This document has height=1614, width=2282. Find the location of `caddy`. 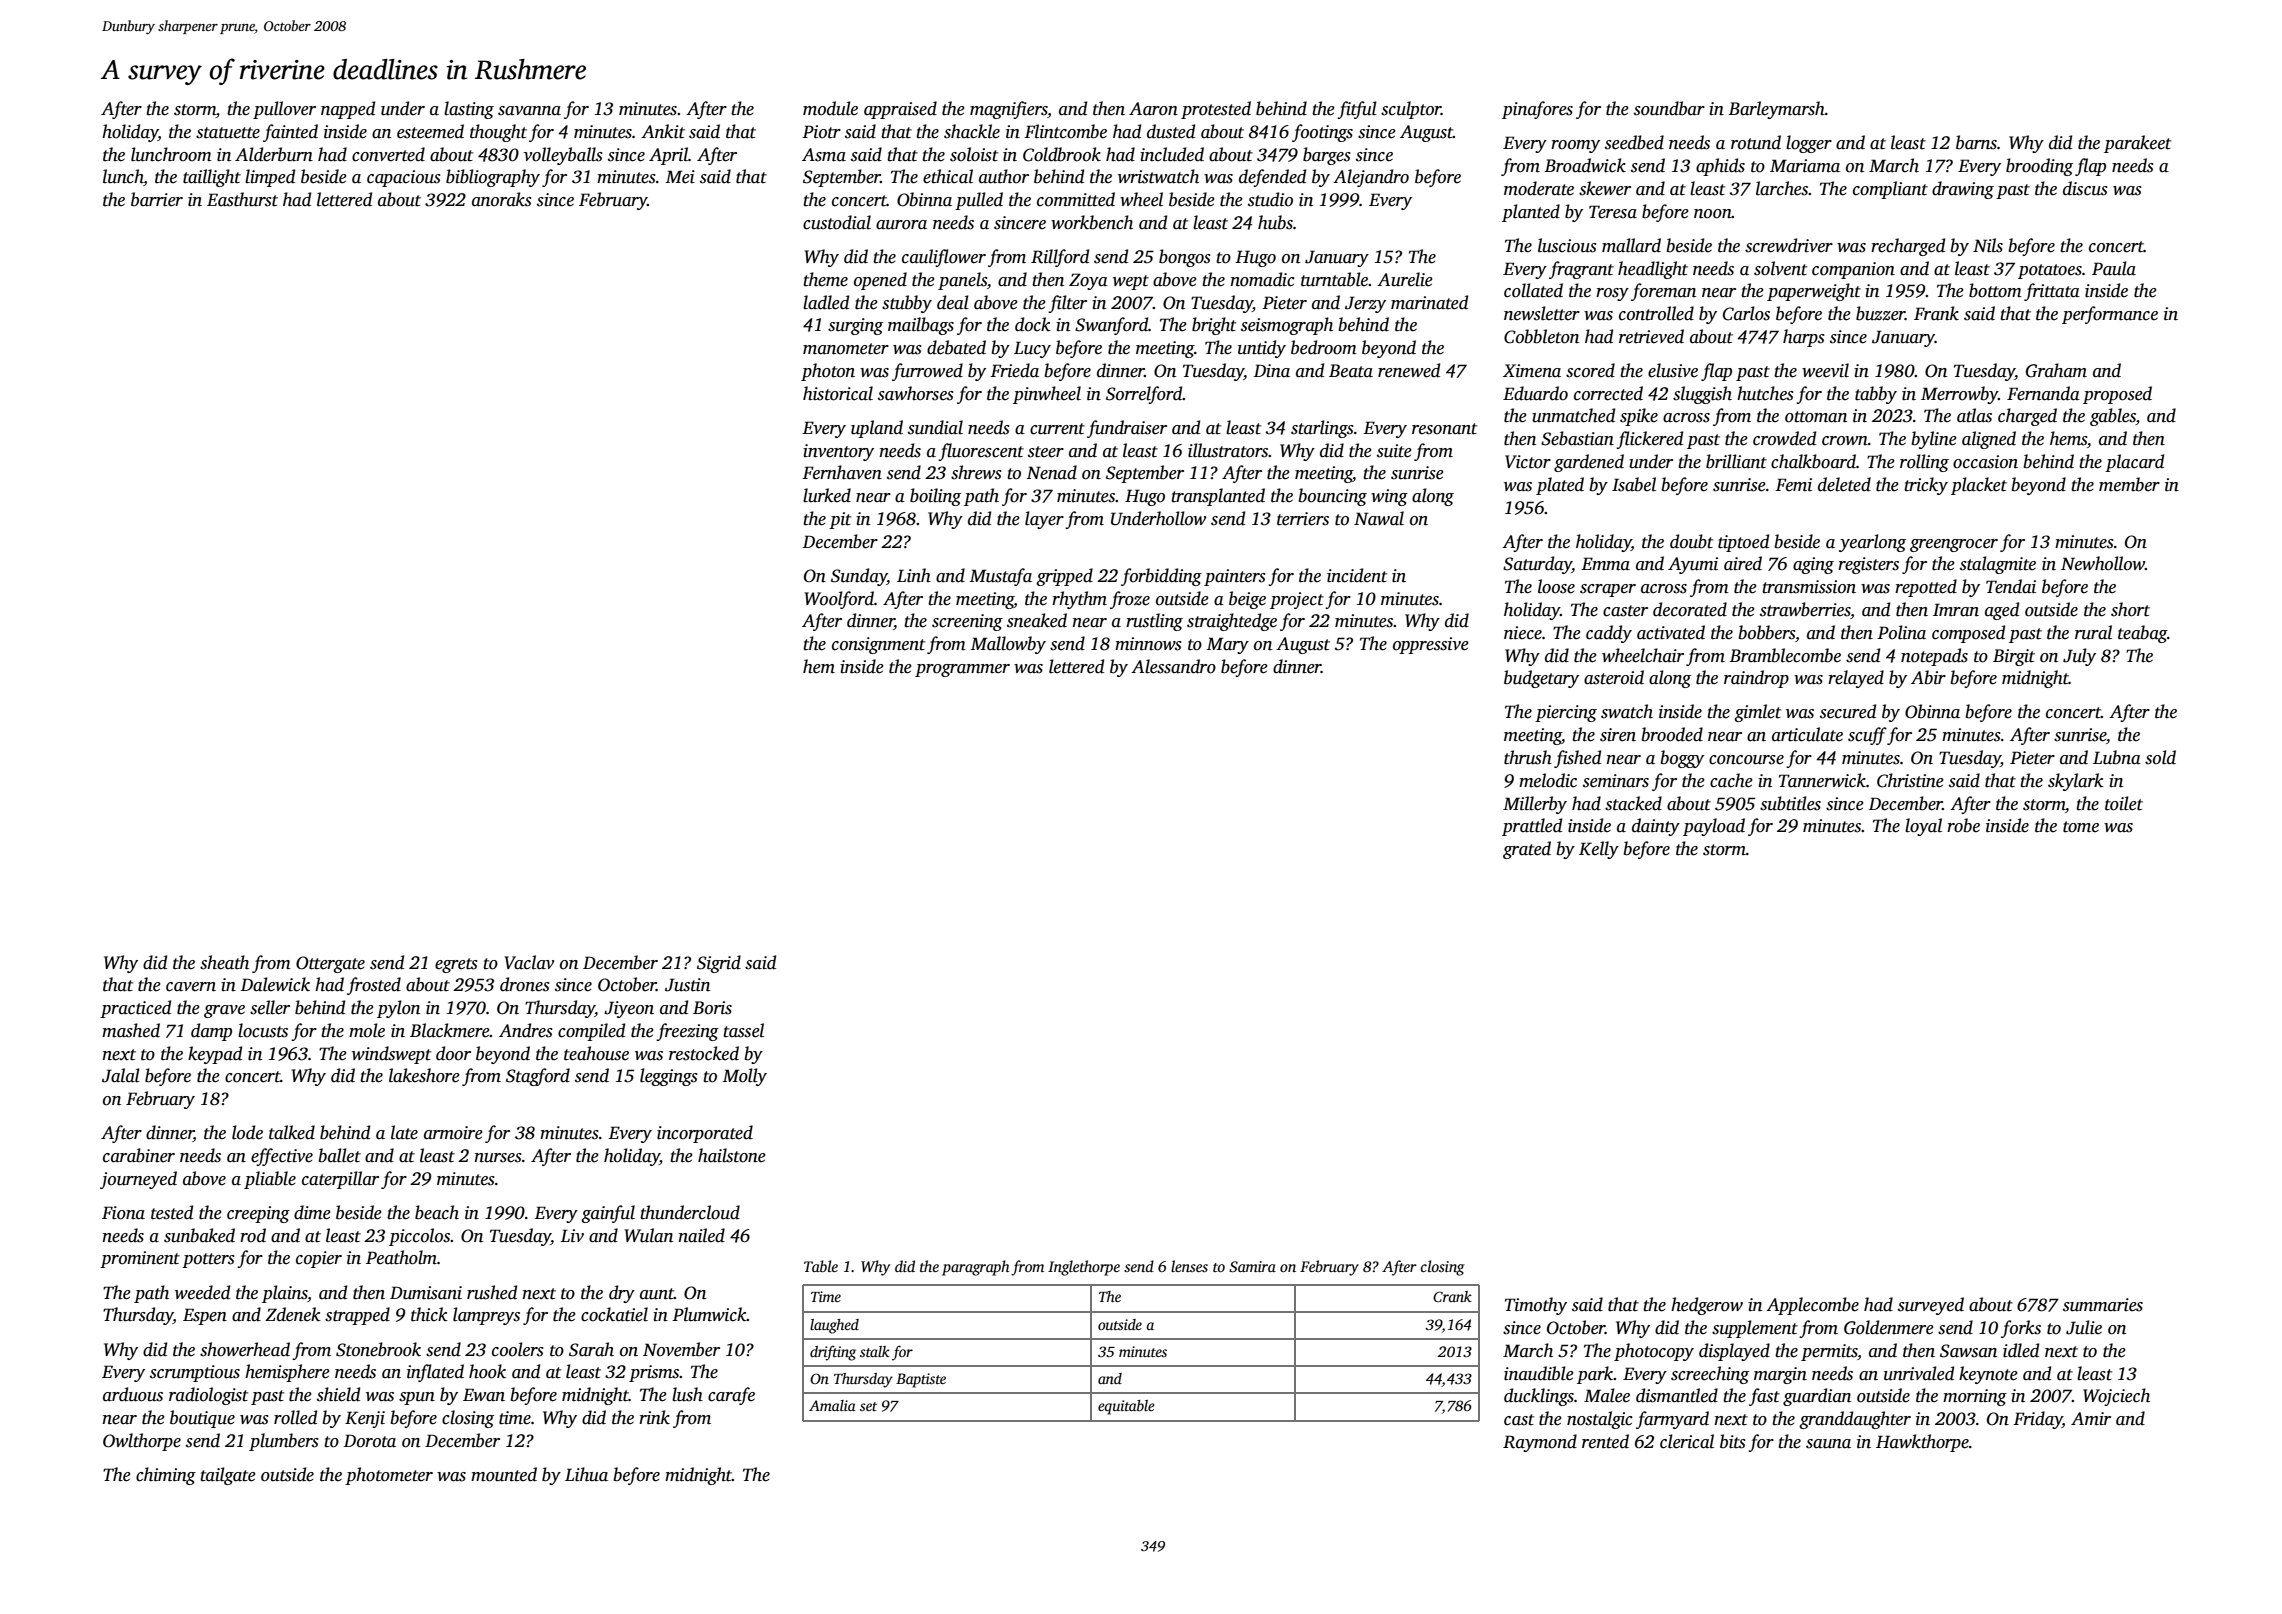

caddy is located at coordinates (1609, 634).
